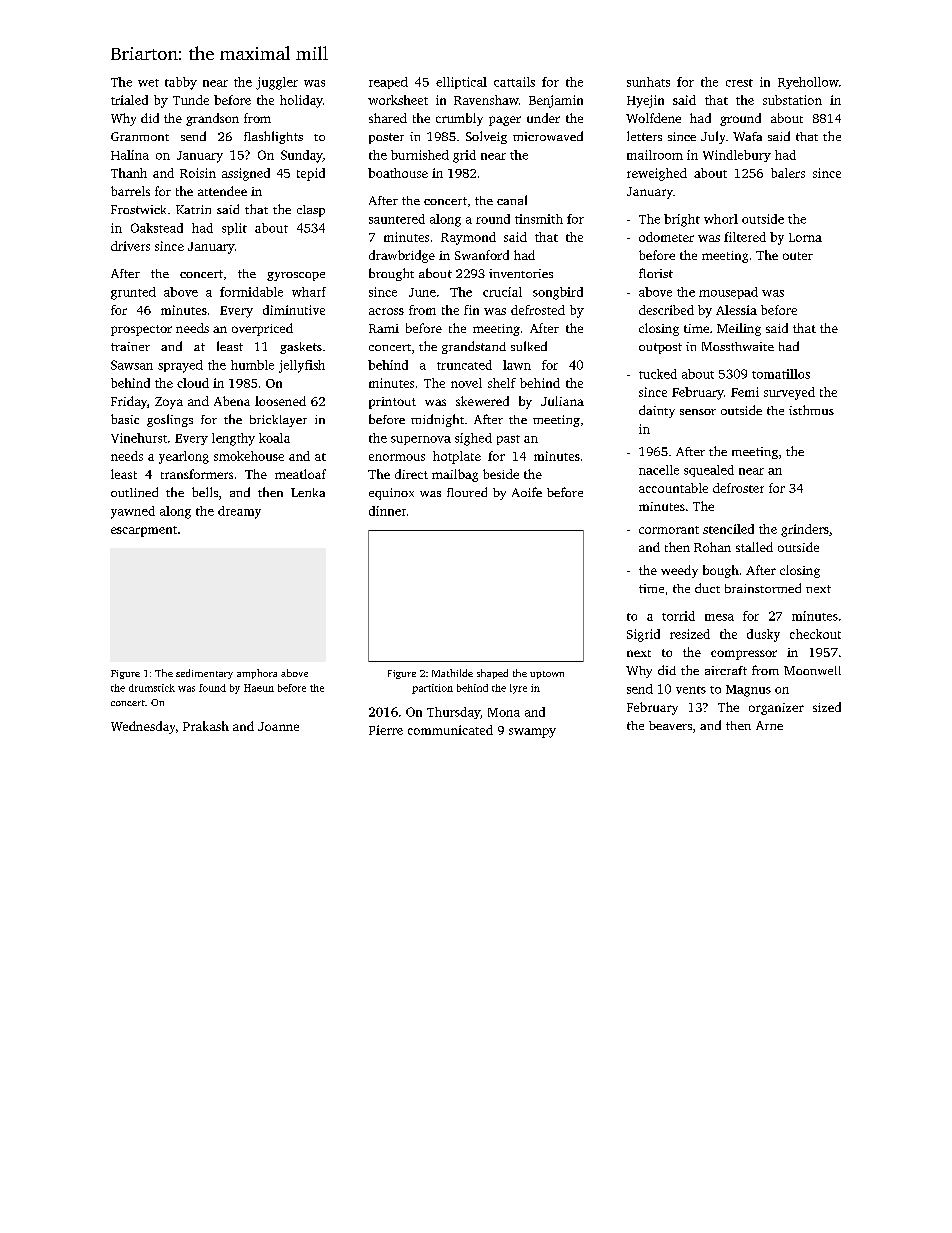 The width and height of the screenshot is (952, 1233). Describe the element at coordinates (144, 531) in the screenshot. I see `escarpment` at that location.
